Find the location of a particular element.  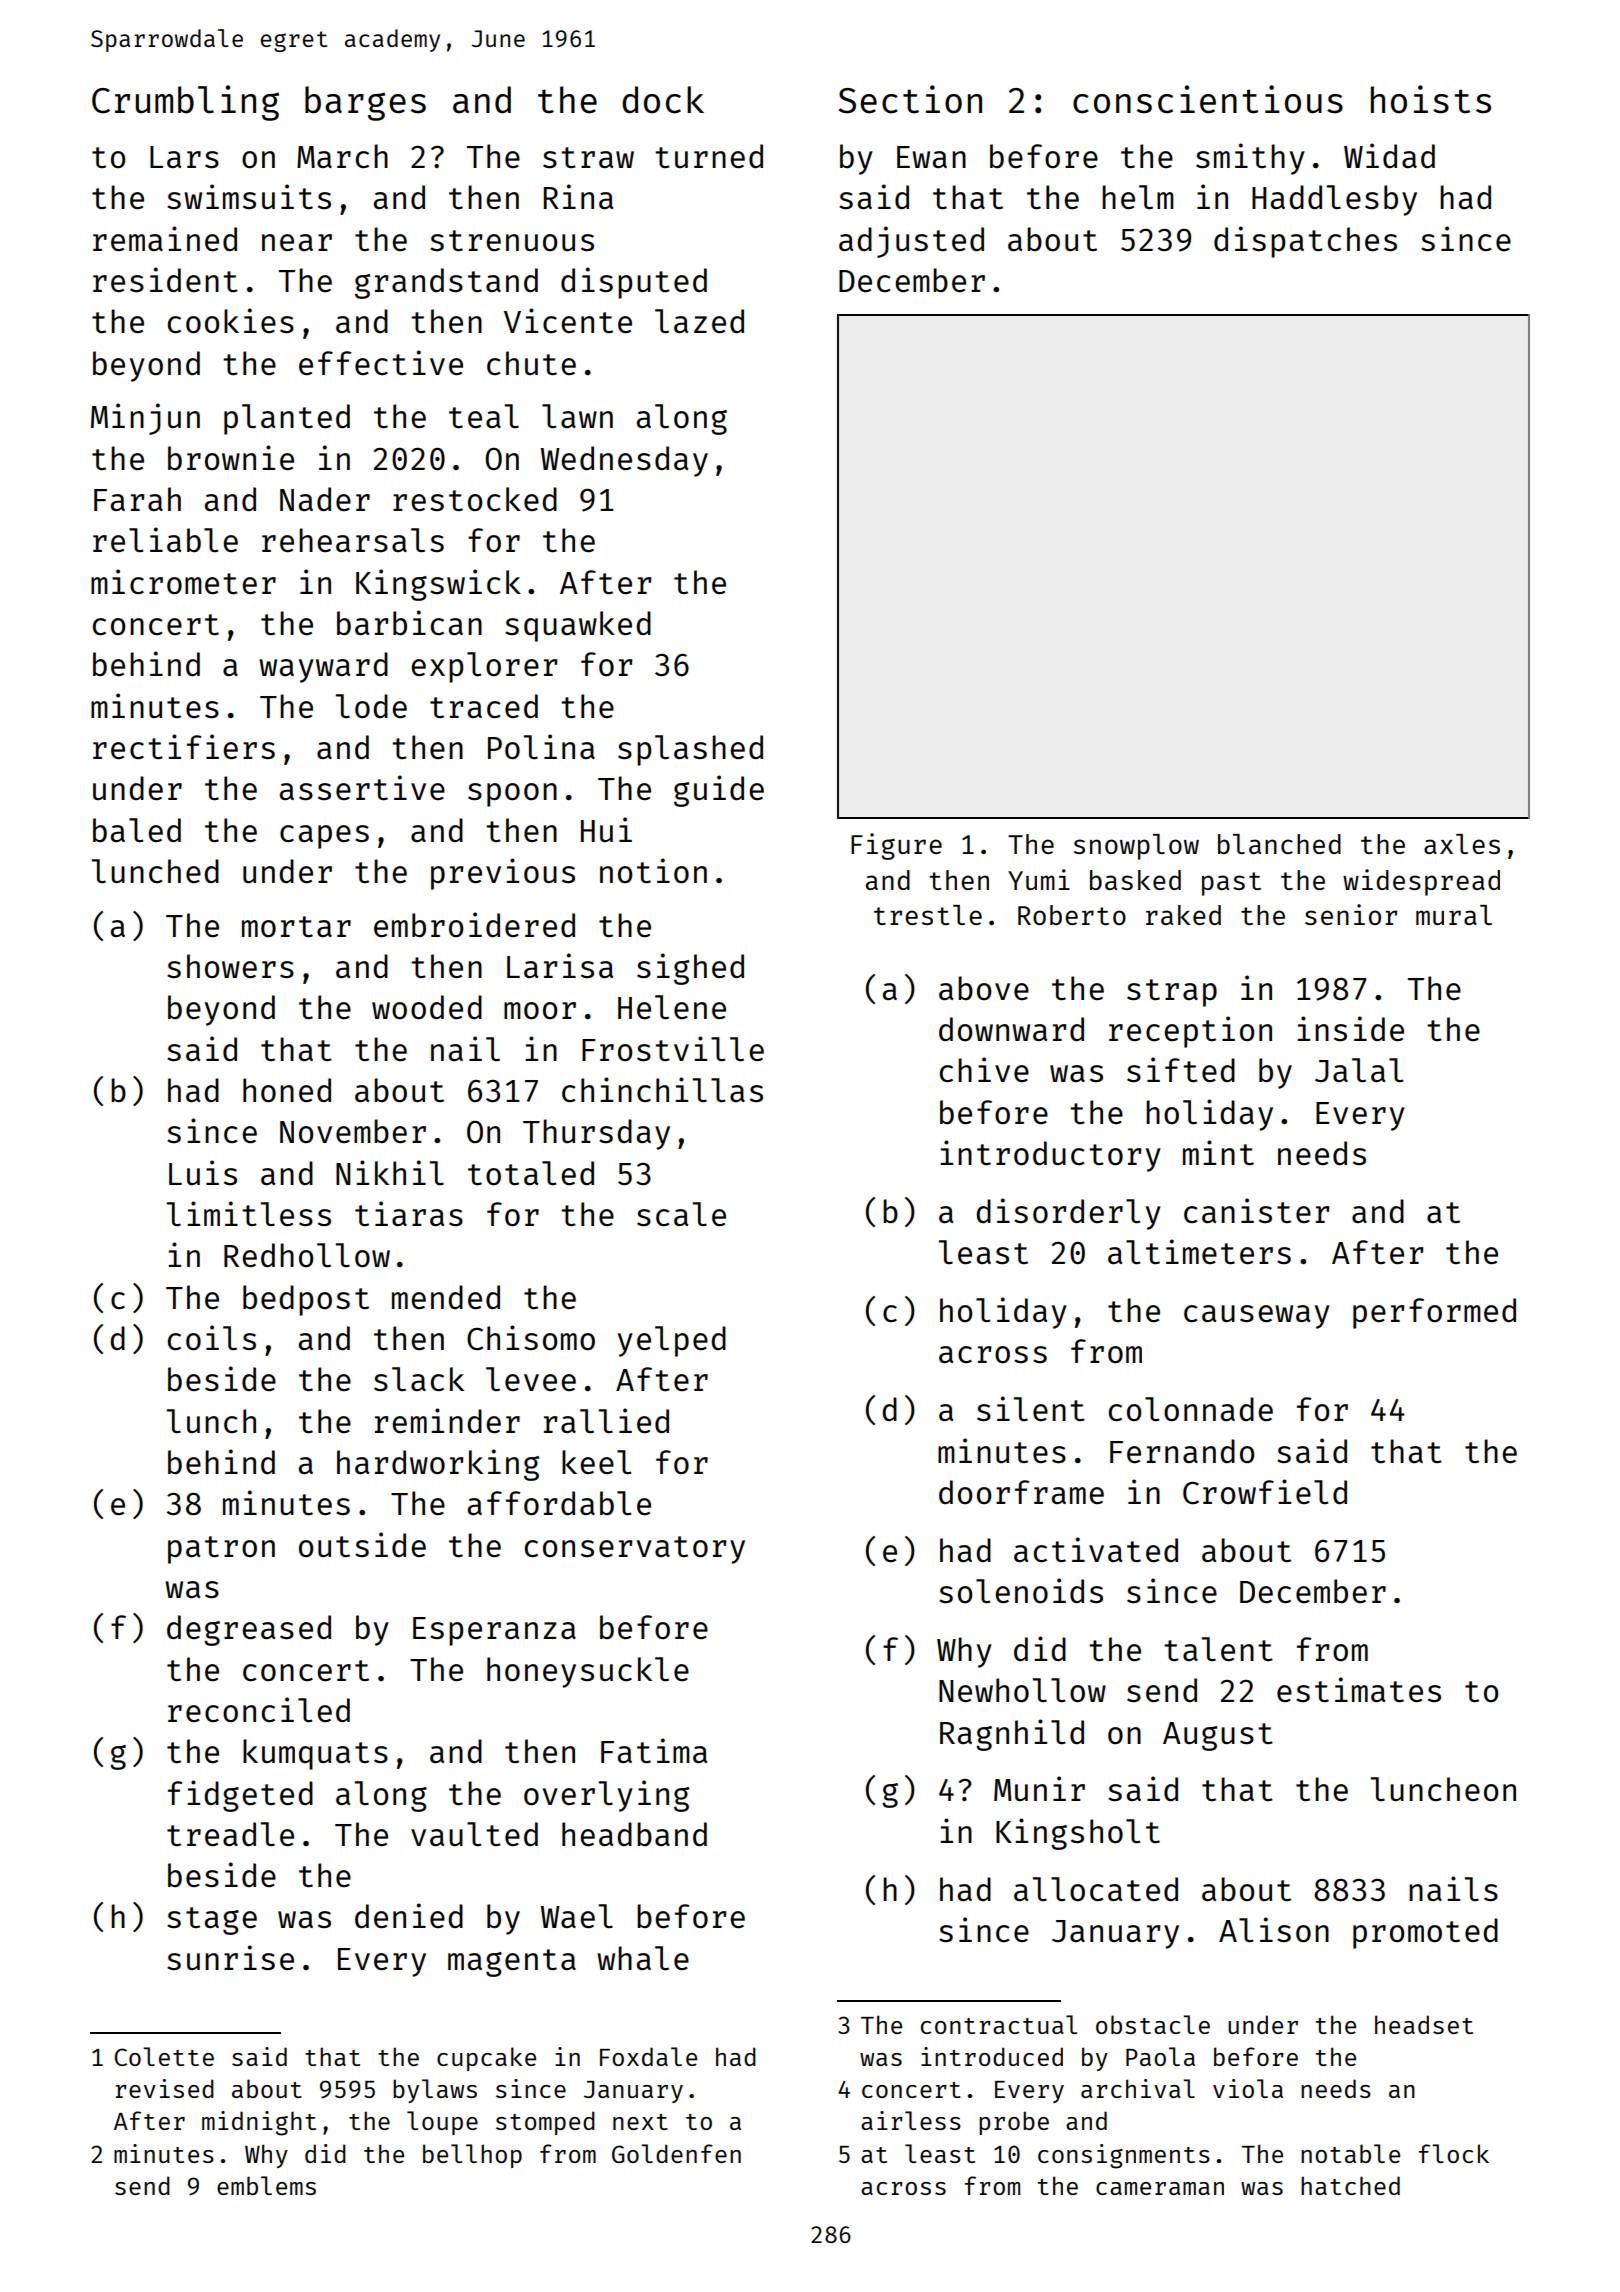

restocked is located at coordinates (475, 499).
